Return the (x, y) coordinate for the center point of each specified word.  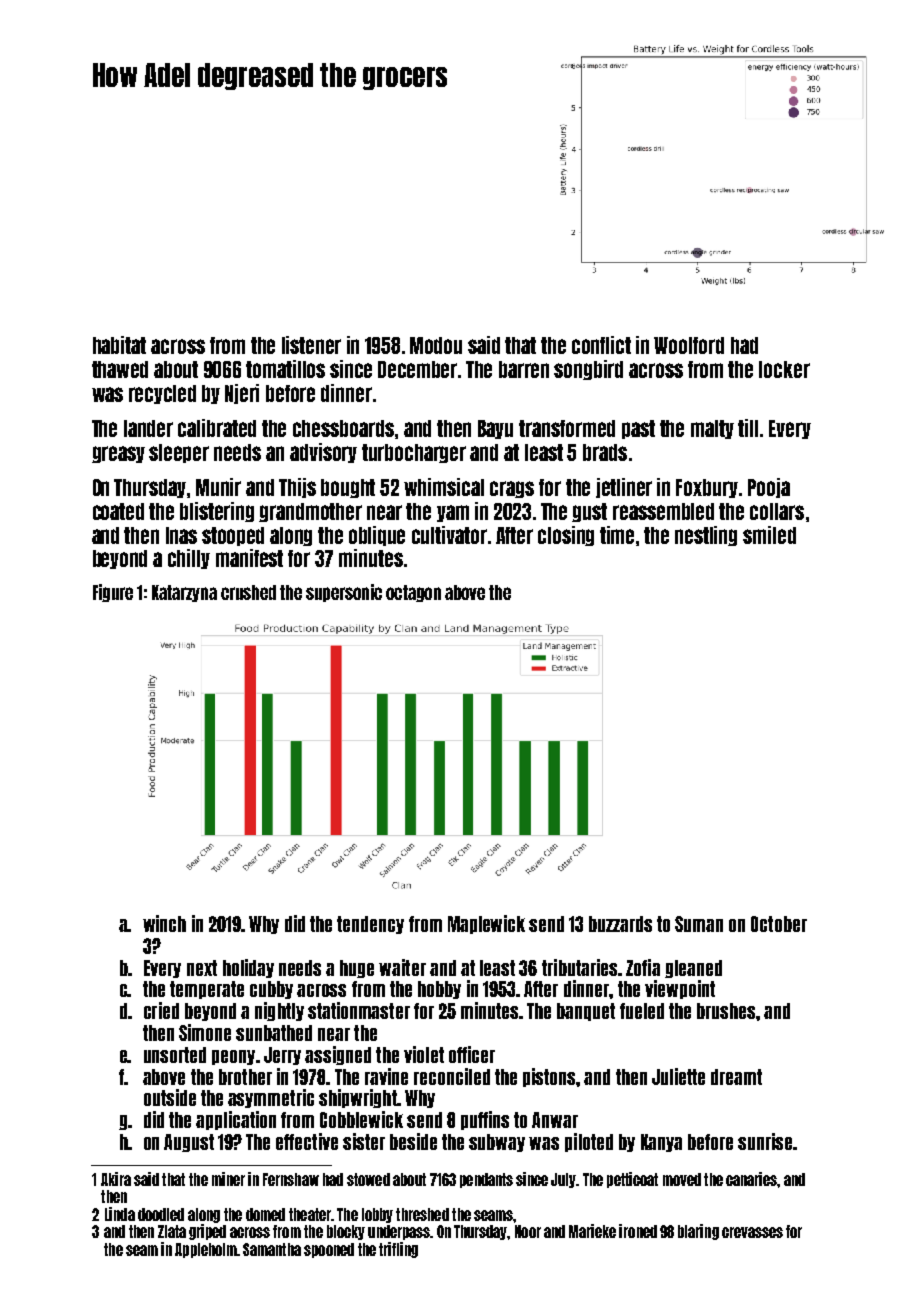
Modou (436, 345)
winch (164, 923)
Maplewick (486, 924)
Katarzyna (184, 593)
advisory (323, 453)
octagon (413, 593)
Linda (120, 1214)
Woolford (689, 345)
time (617, 535)
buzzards (620, 924)
